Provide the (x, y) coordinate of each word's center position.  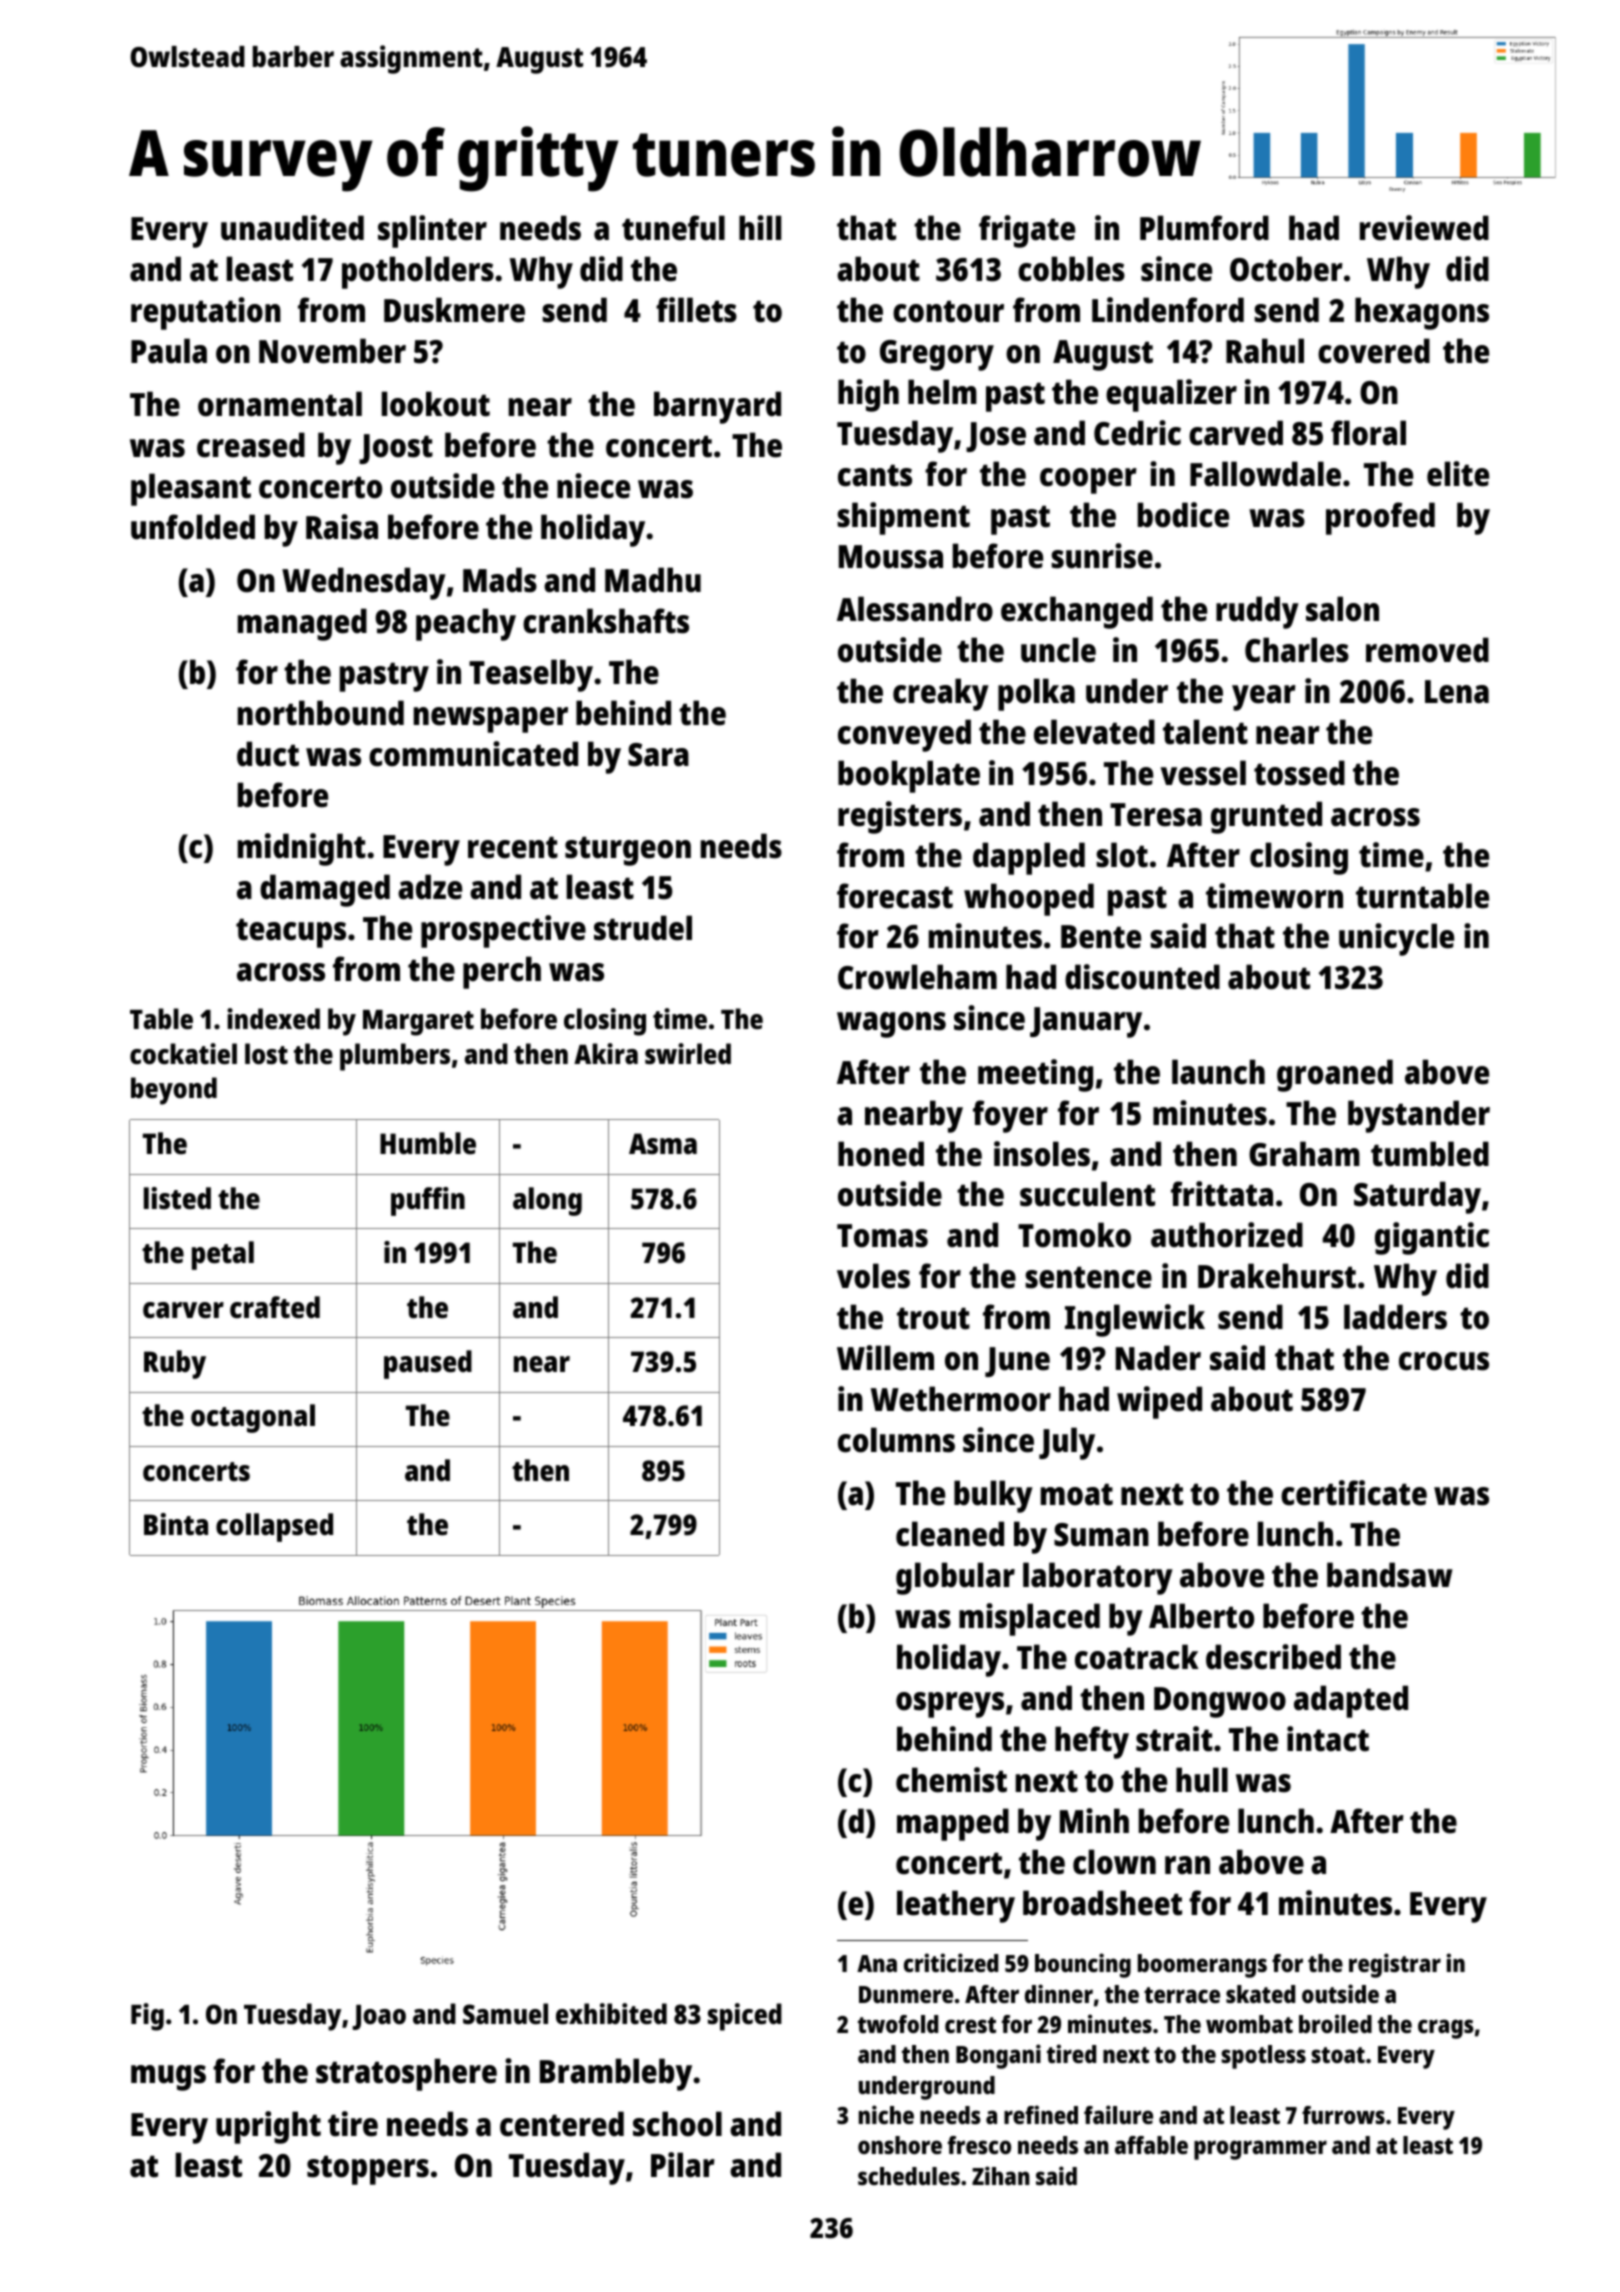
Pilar (683, 2165)
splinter (432, 231)
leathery (956, 1906)
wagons (891, 1025)
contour (948, 311)
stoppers (368, 2170)
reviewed (1424, 228)
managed (302, 624)
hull (1202, 1780)
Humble (428, 1143)
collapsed (274, 1527)
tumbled (1430, 1154)
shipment (903, 518)
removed (1427, 650)
